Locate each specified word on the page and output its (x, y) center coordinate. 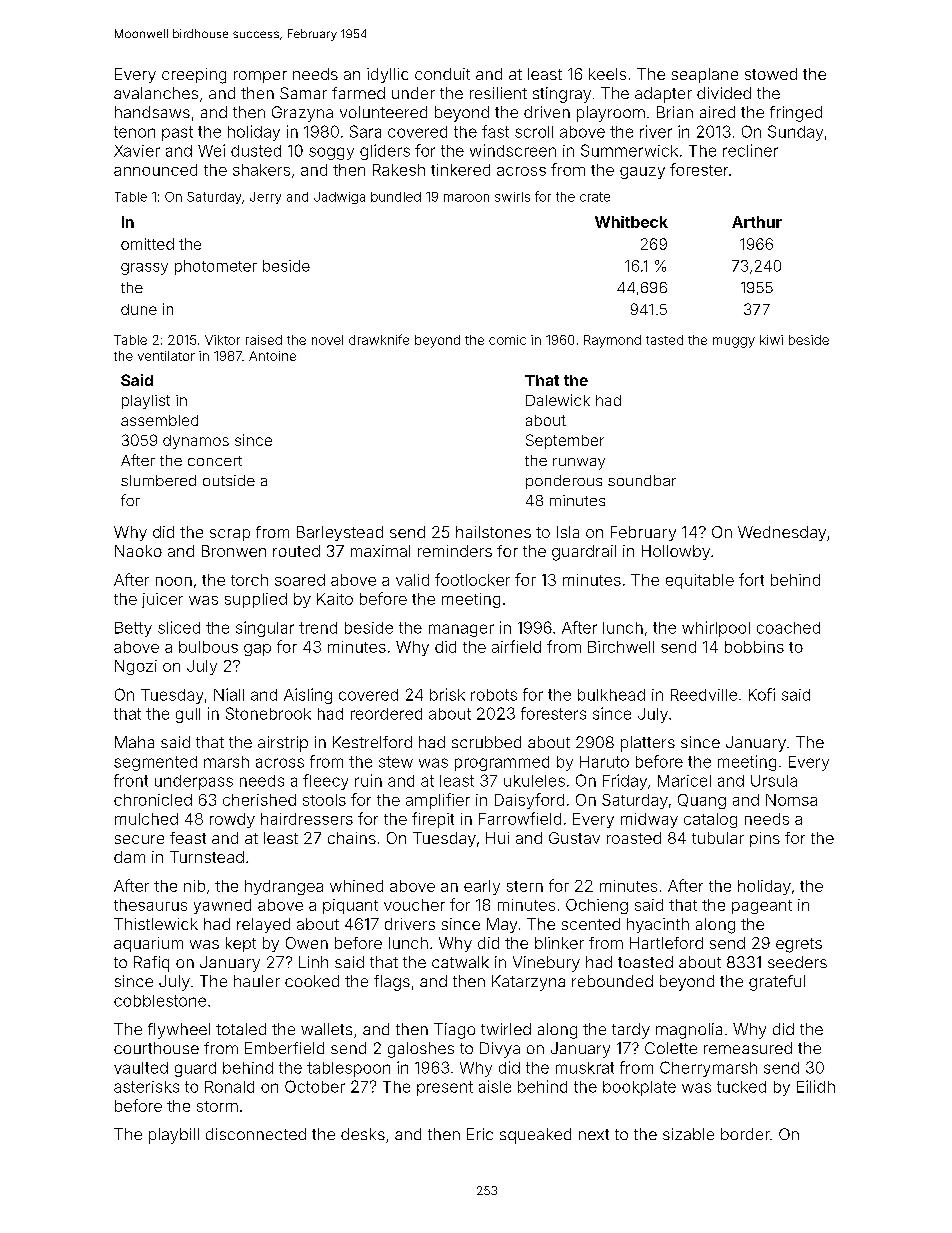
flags (392, 983)
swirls (512, 197)
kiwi (771, 340)
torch (249, 580)
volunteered (383, 112)
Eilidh (816, 1086)
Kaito (335, 599)
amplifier (438, 801)
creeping (194, 76)
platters (648, 744)
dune (139, 309)
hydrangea (284, 887)
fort (751, 579)
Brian (675, 112)
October (315, 1086)
